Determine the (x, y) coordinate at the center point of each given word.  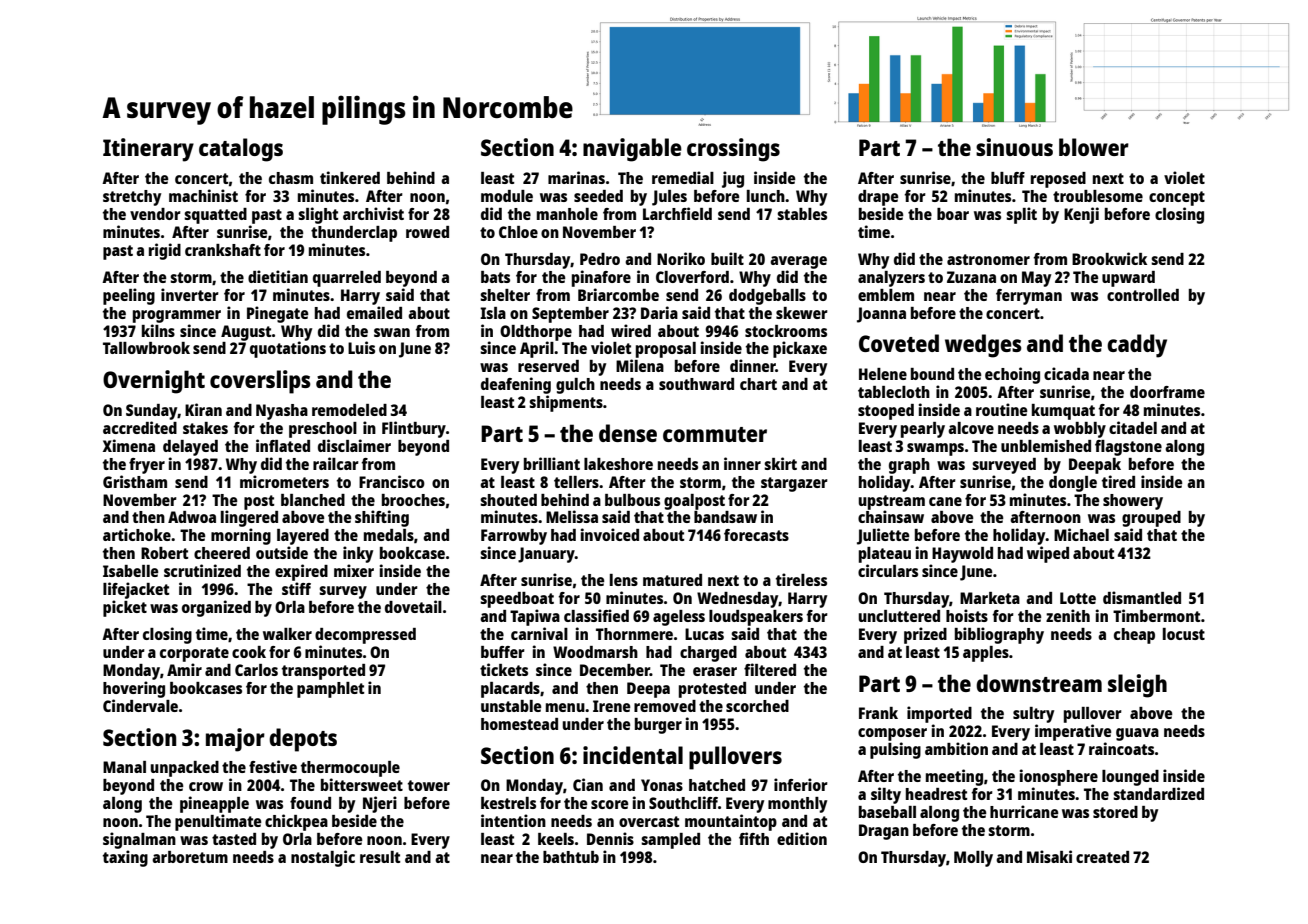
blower (1094, 147)
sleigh (1137, 686)
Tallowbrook (146, 348)
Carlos (256, 670)
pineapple (214, 804)
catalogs (241, 150)
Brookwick (1109, 258)
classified (596, 615)
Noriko (681, 258)
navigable (632, 150)
